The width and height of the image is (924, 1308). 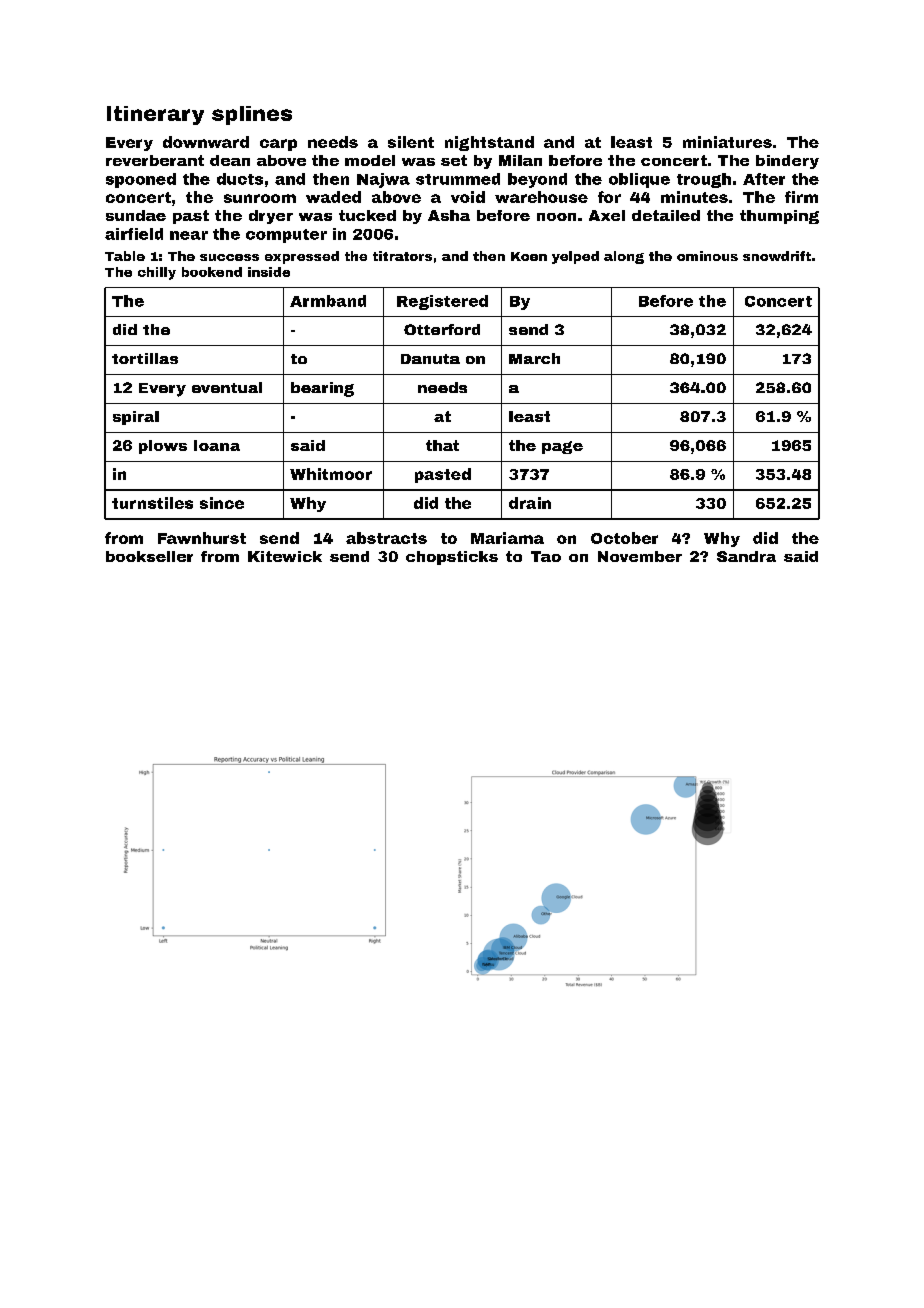 I want to click on miniatures, so click(x=727, y=142).
